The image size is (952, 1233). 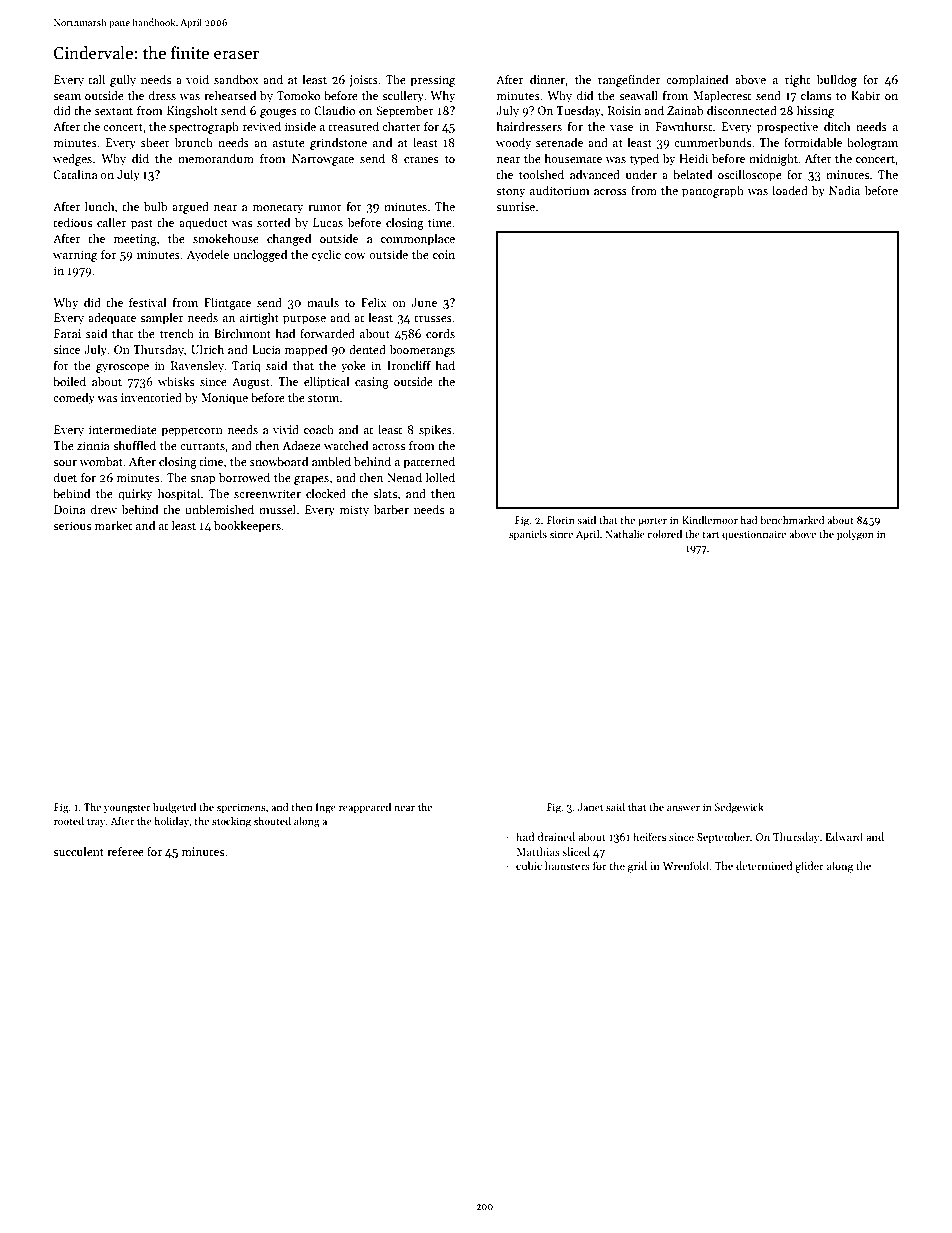 I want to click on hologram, so click(x=872, y=143).
